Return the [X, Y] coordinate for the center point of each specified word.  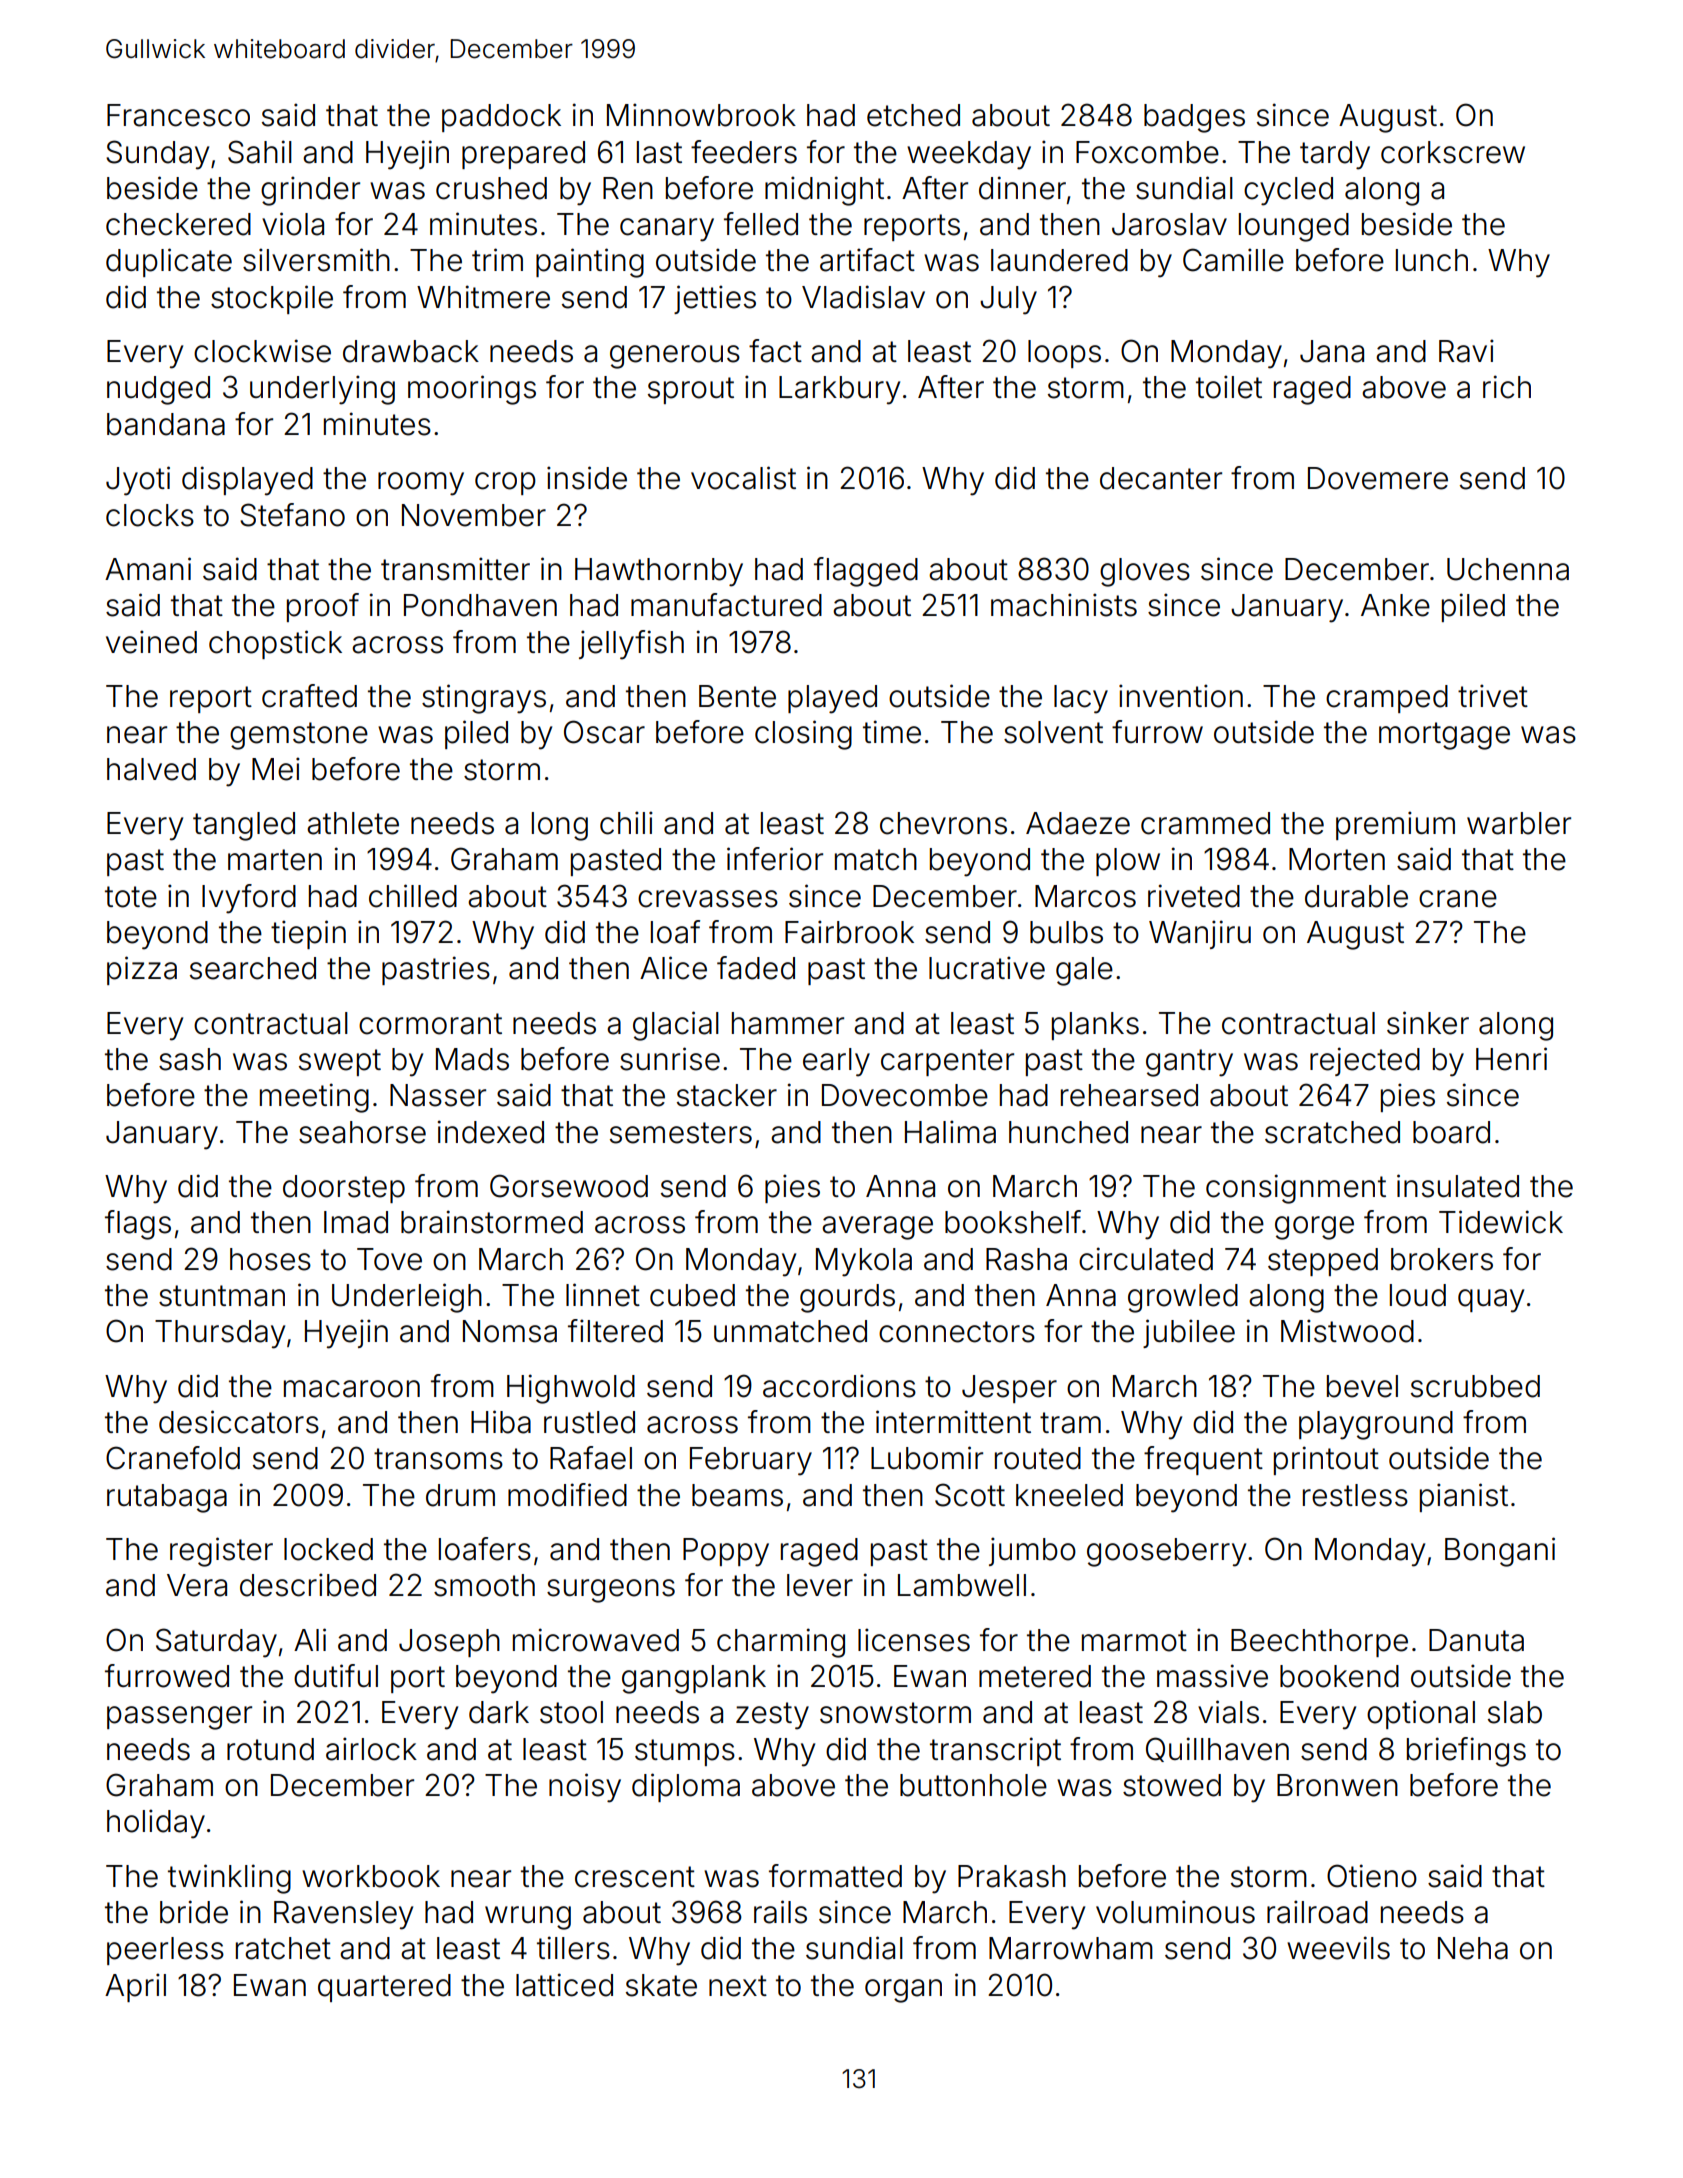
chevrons [943, 823]
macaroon [352, 1389]
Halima [950, 1132]
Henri [1511, 1059]
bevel [1362, 1386]
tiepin [308, 934]
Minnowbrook [701, 115]
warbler [1519, 823]
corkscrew [1453, 152]
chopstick [275, 644]
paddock [501, 118]
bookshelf [1013, 1222]
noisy [585, 1788]
